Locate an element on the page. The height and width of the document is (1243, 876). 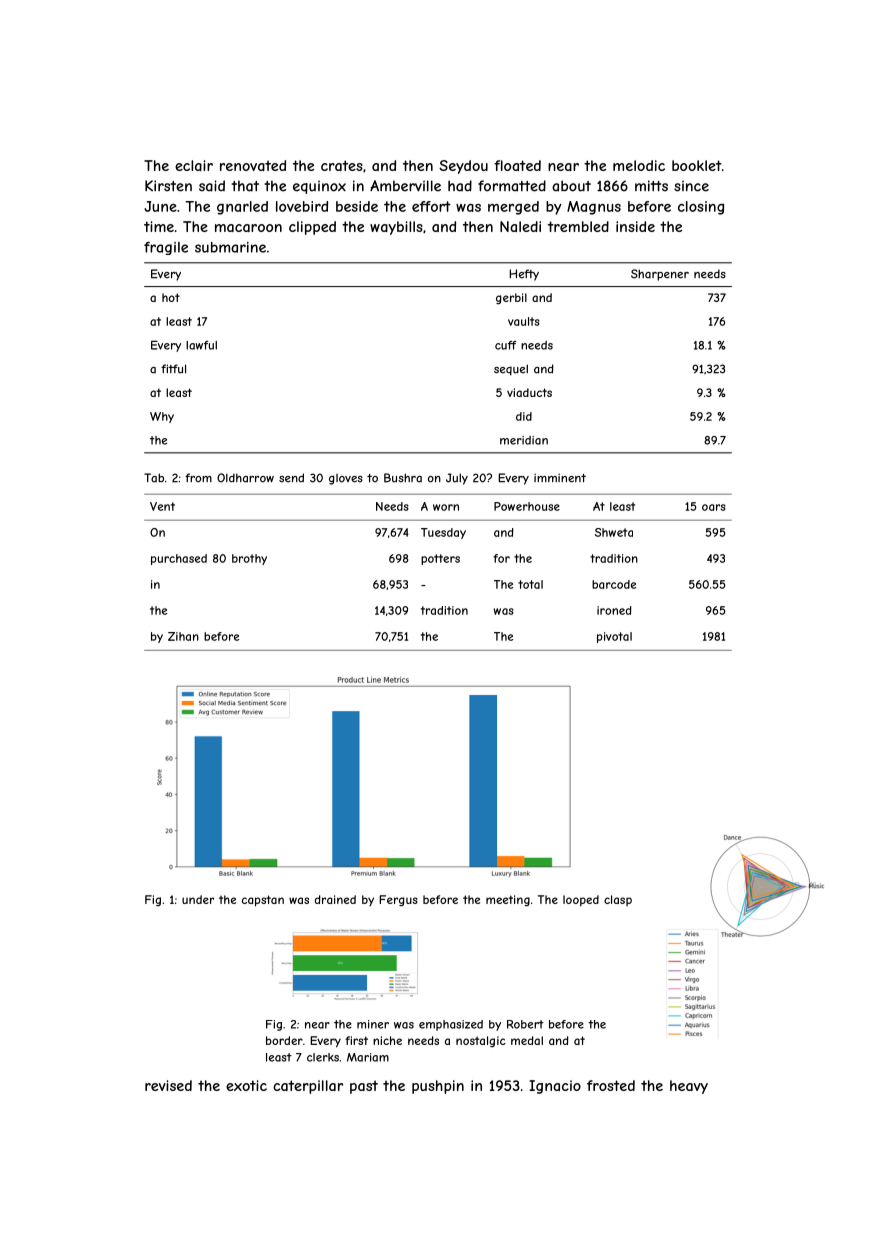
total is located at coordinates (530, 584).
